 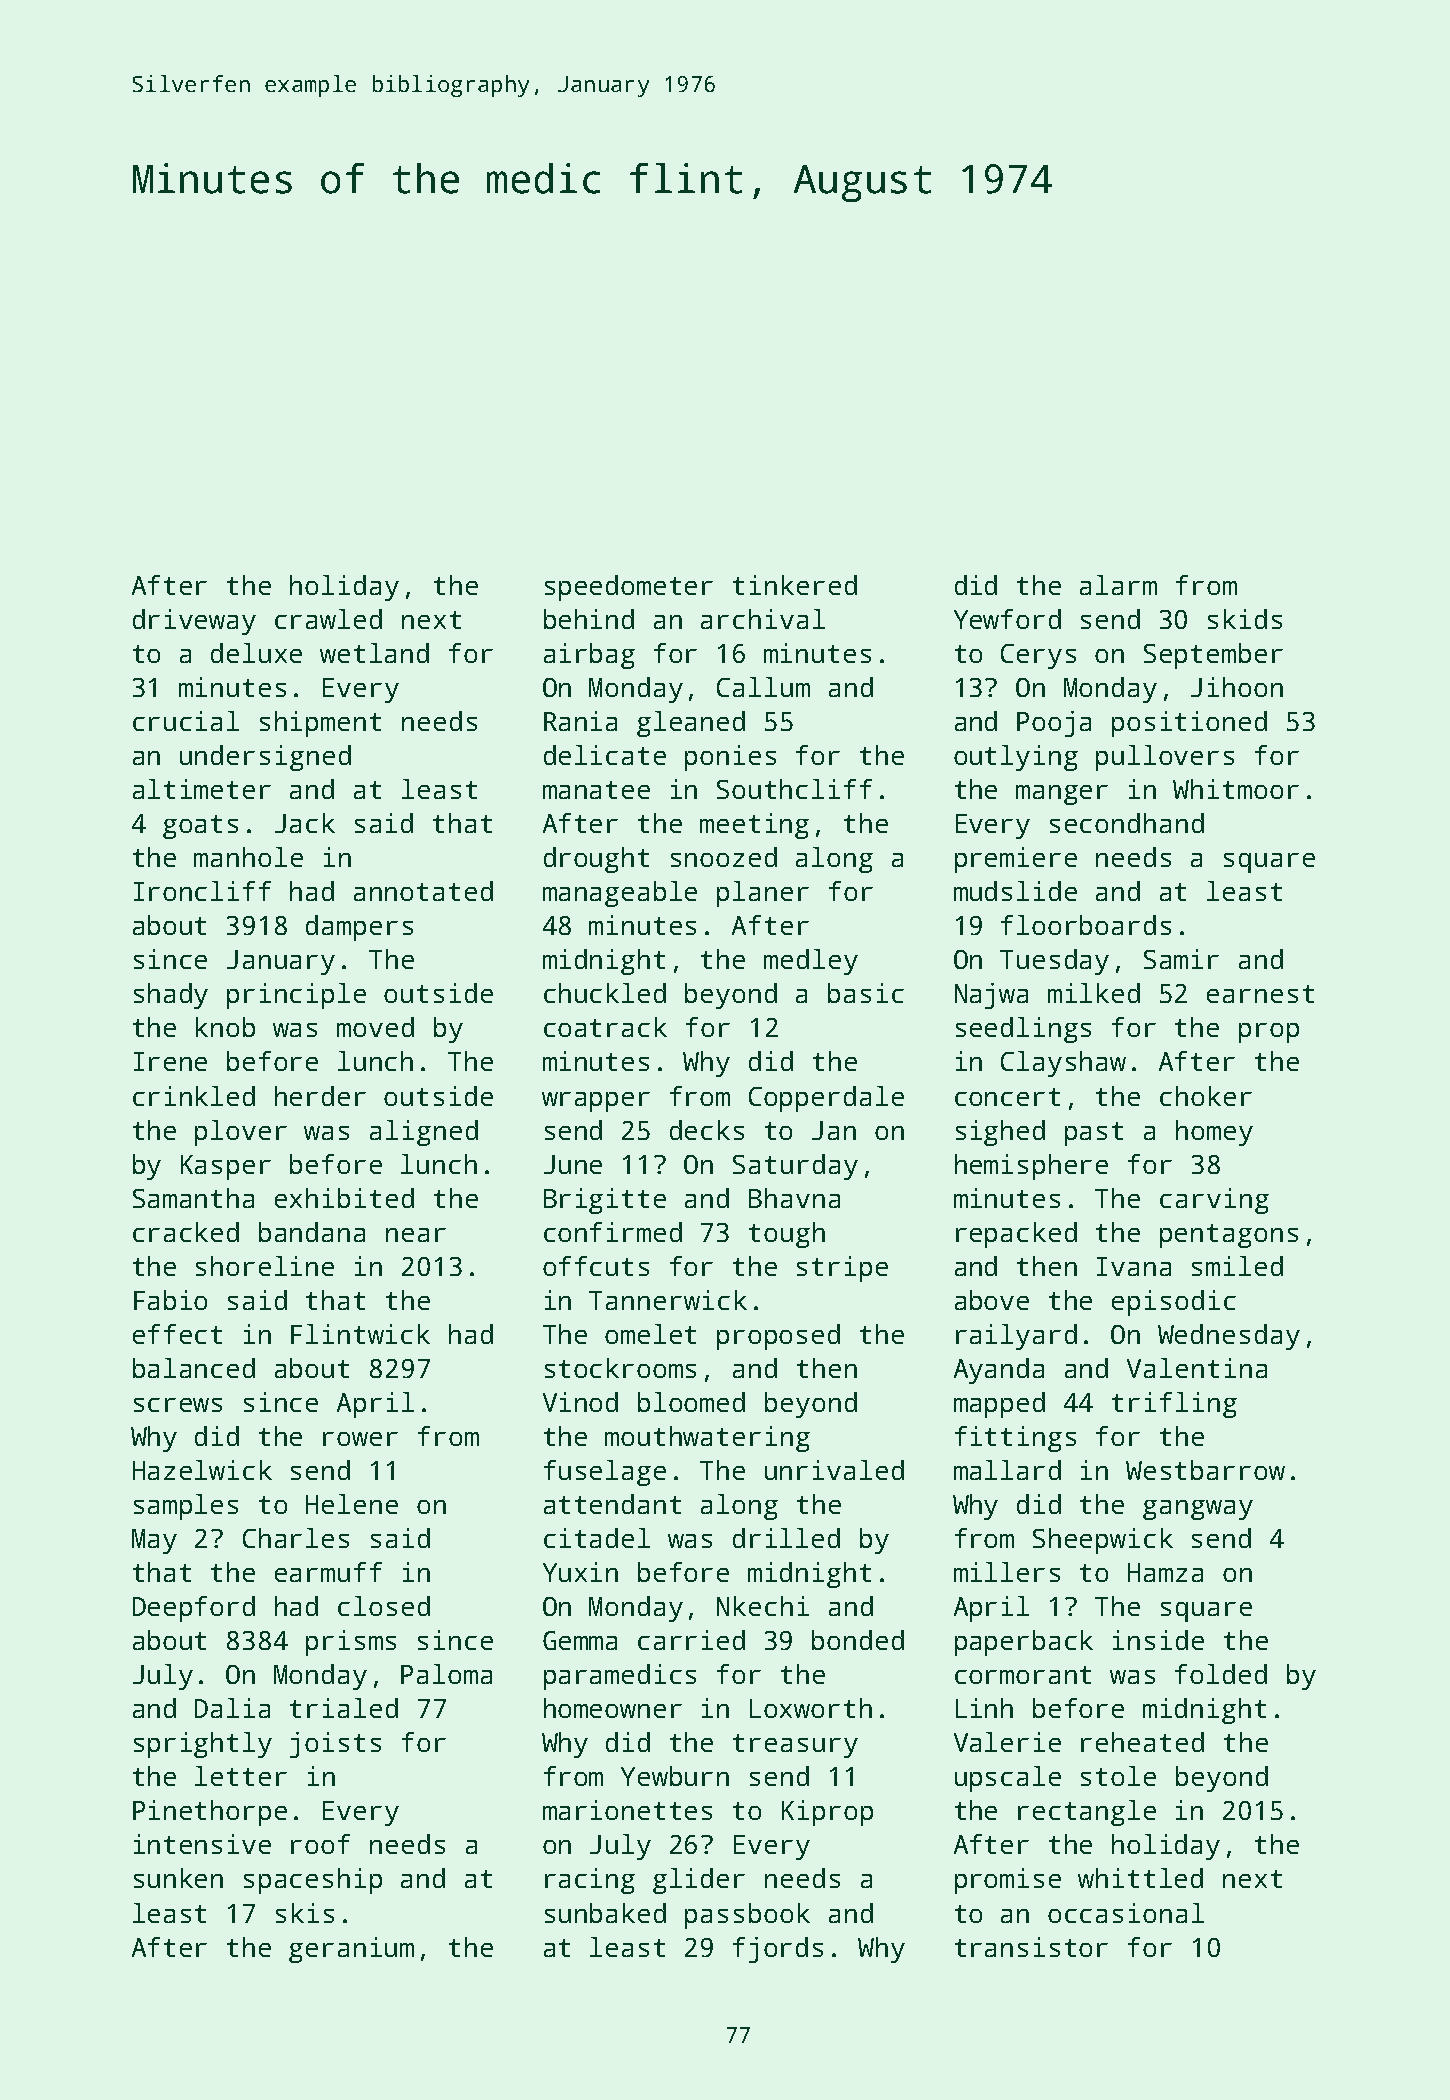 I want to click on basic, so click(x=866, y=993).
